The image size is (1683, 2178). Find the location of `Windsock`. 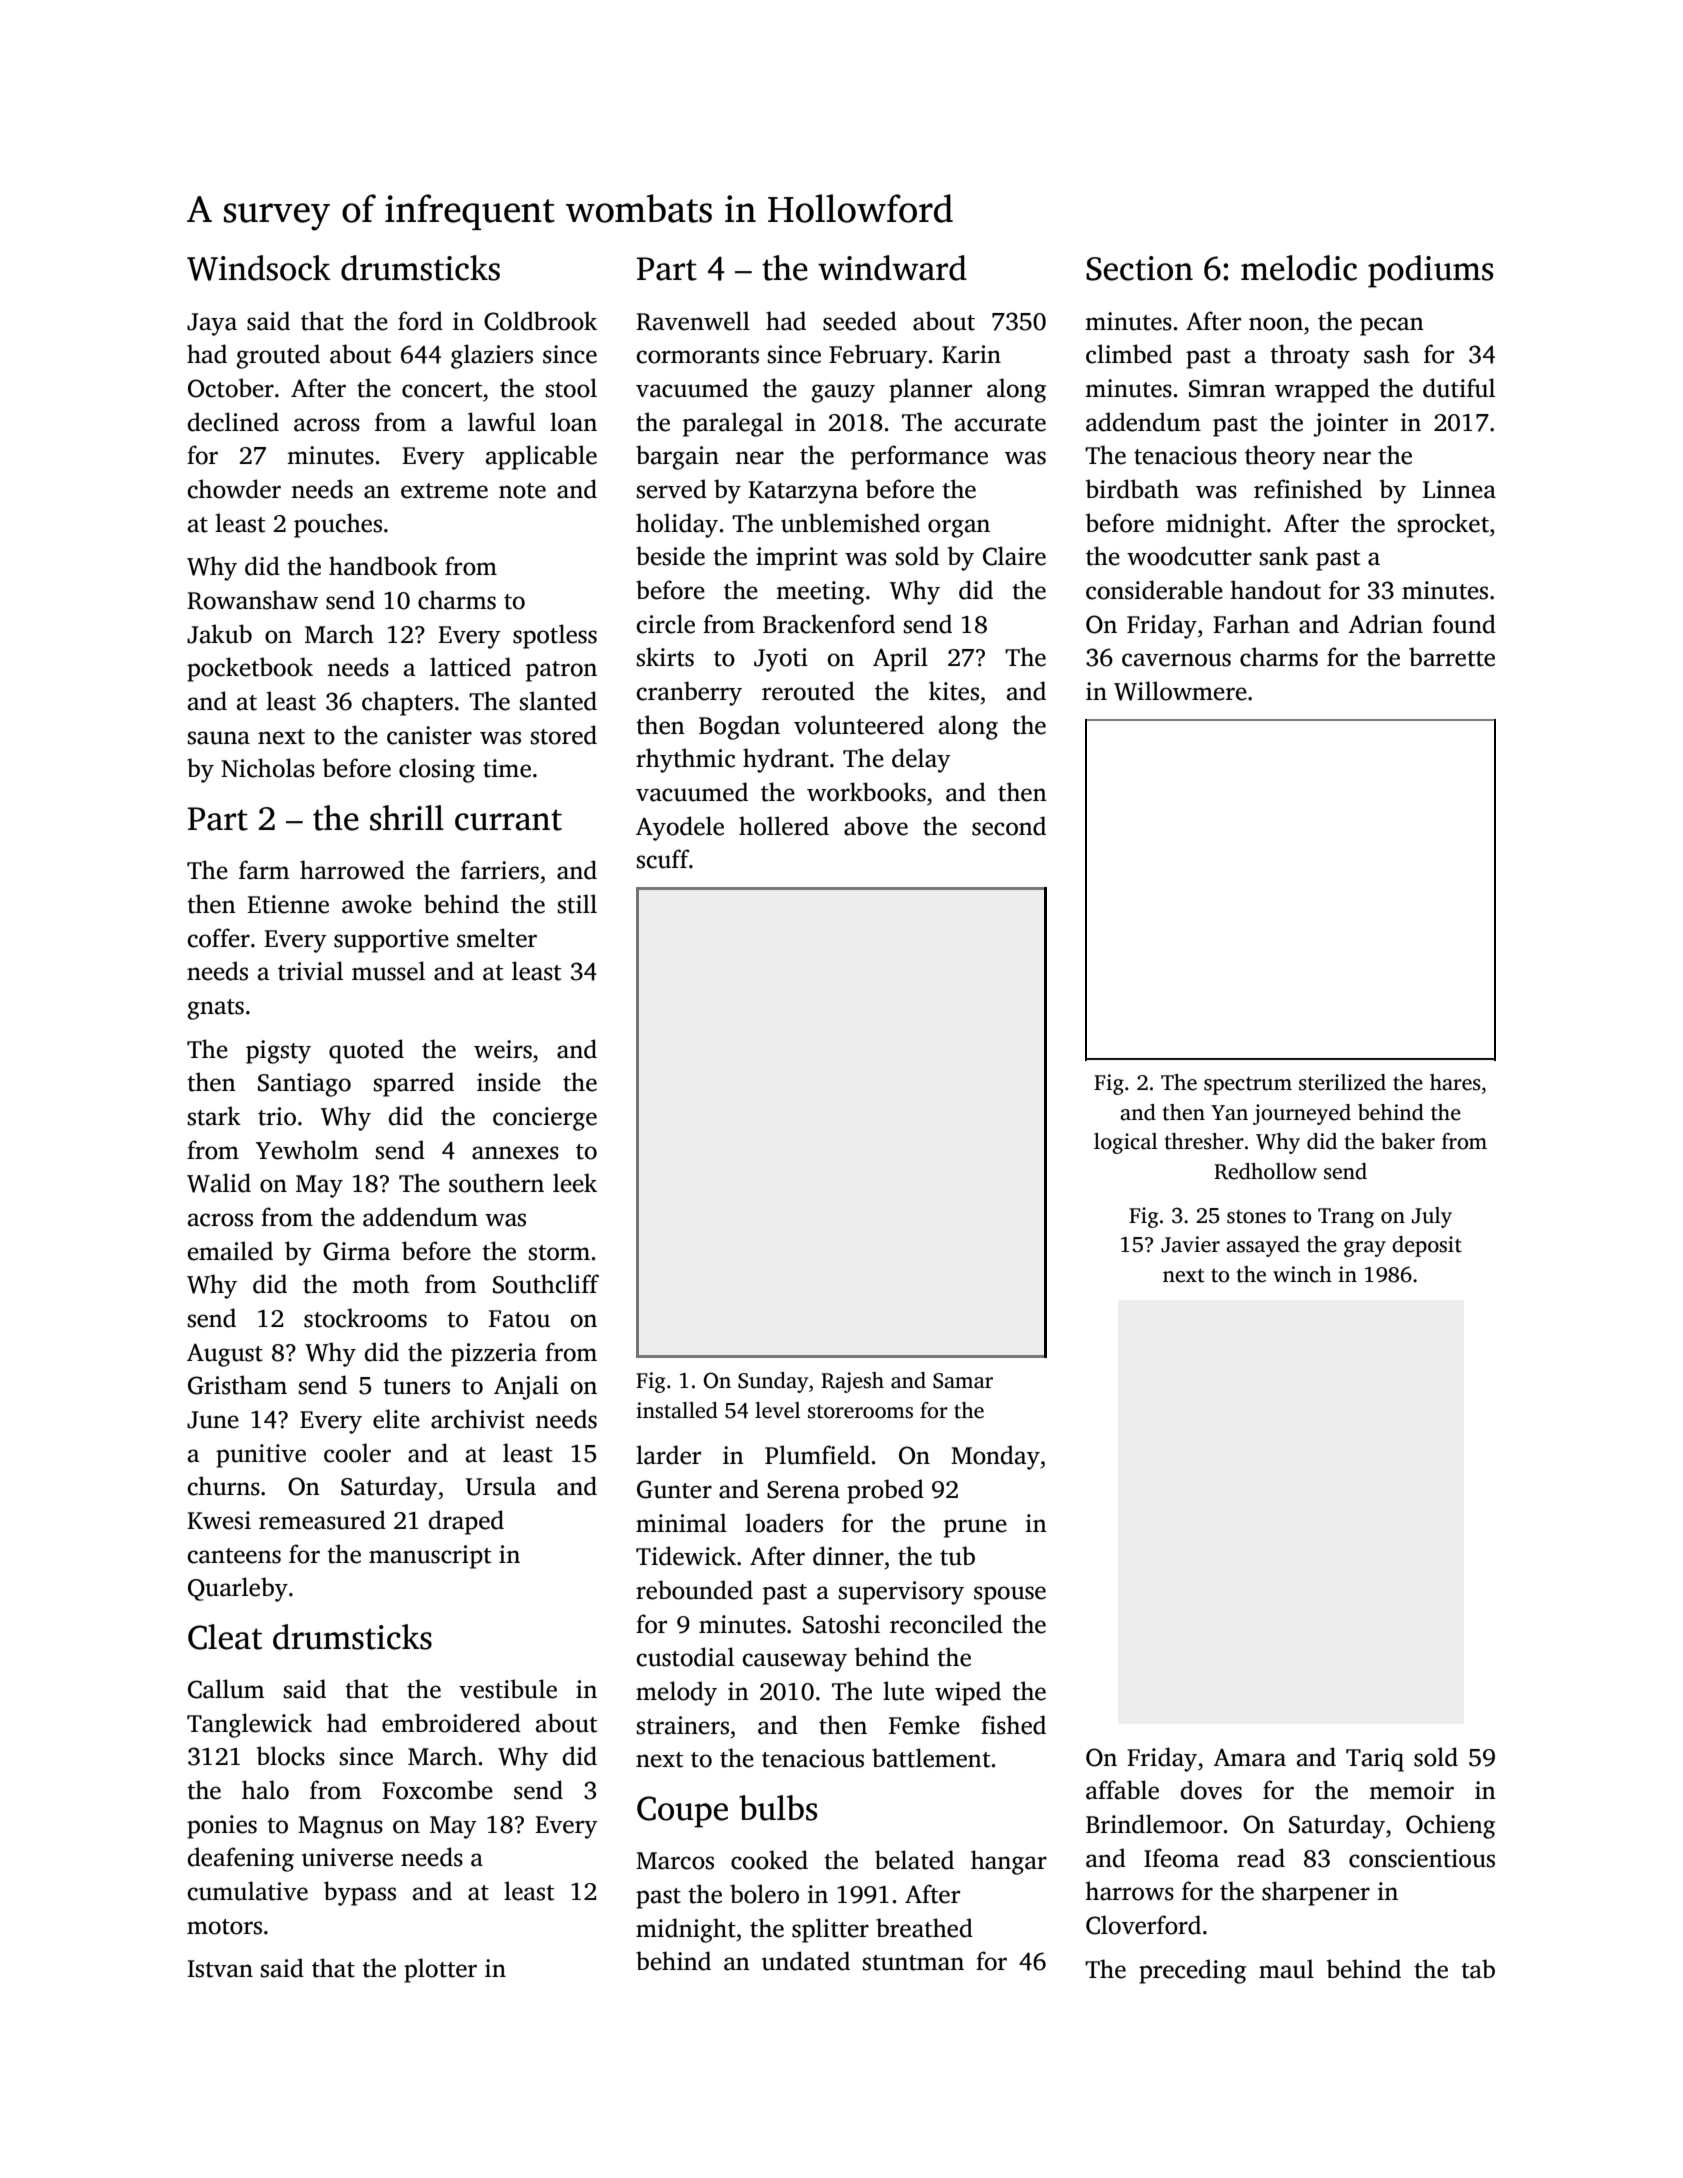

Windsock is located at coordinates (259, 268).
